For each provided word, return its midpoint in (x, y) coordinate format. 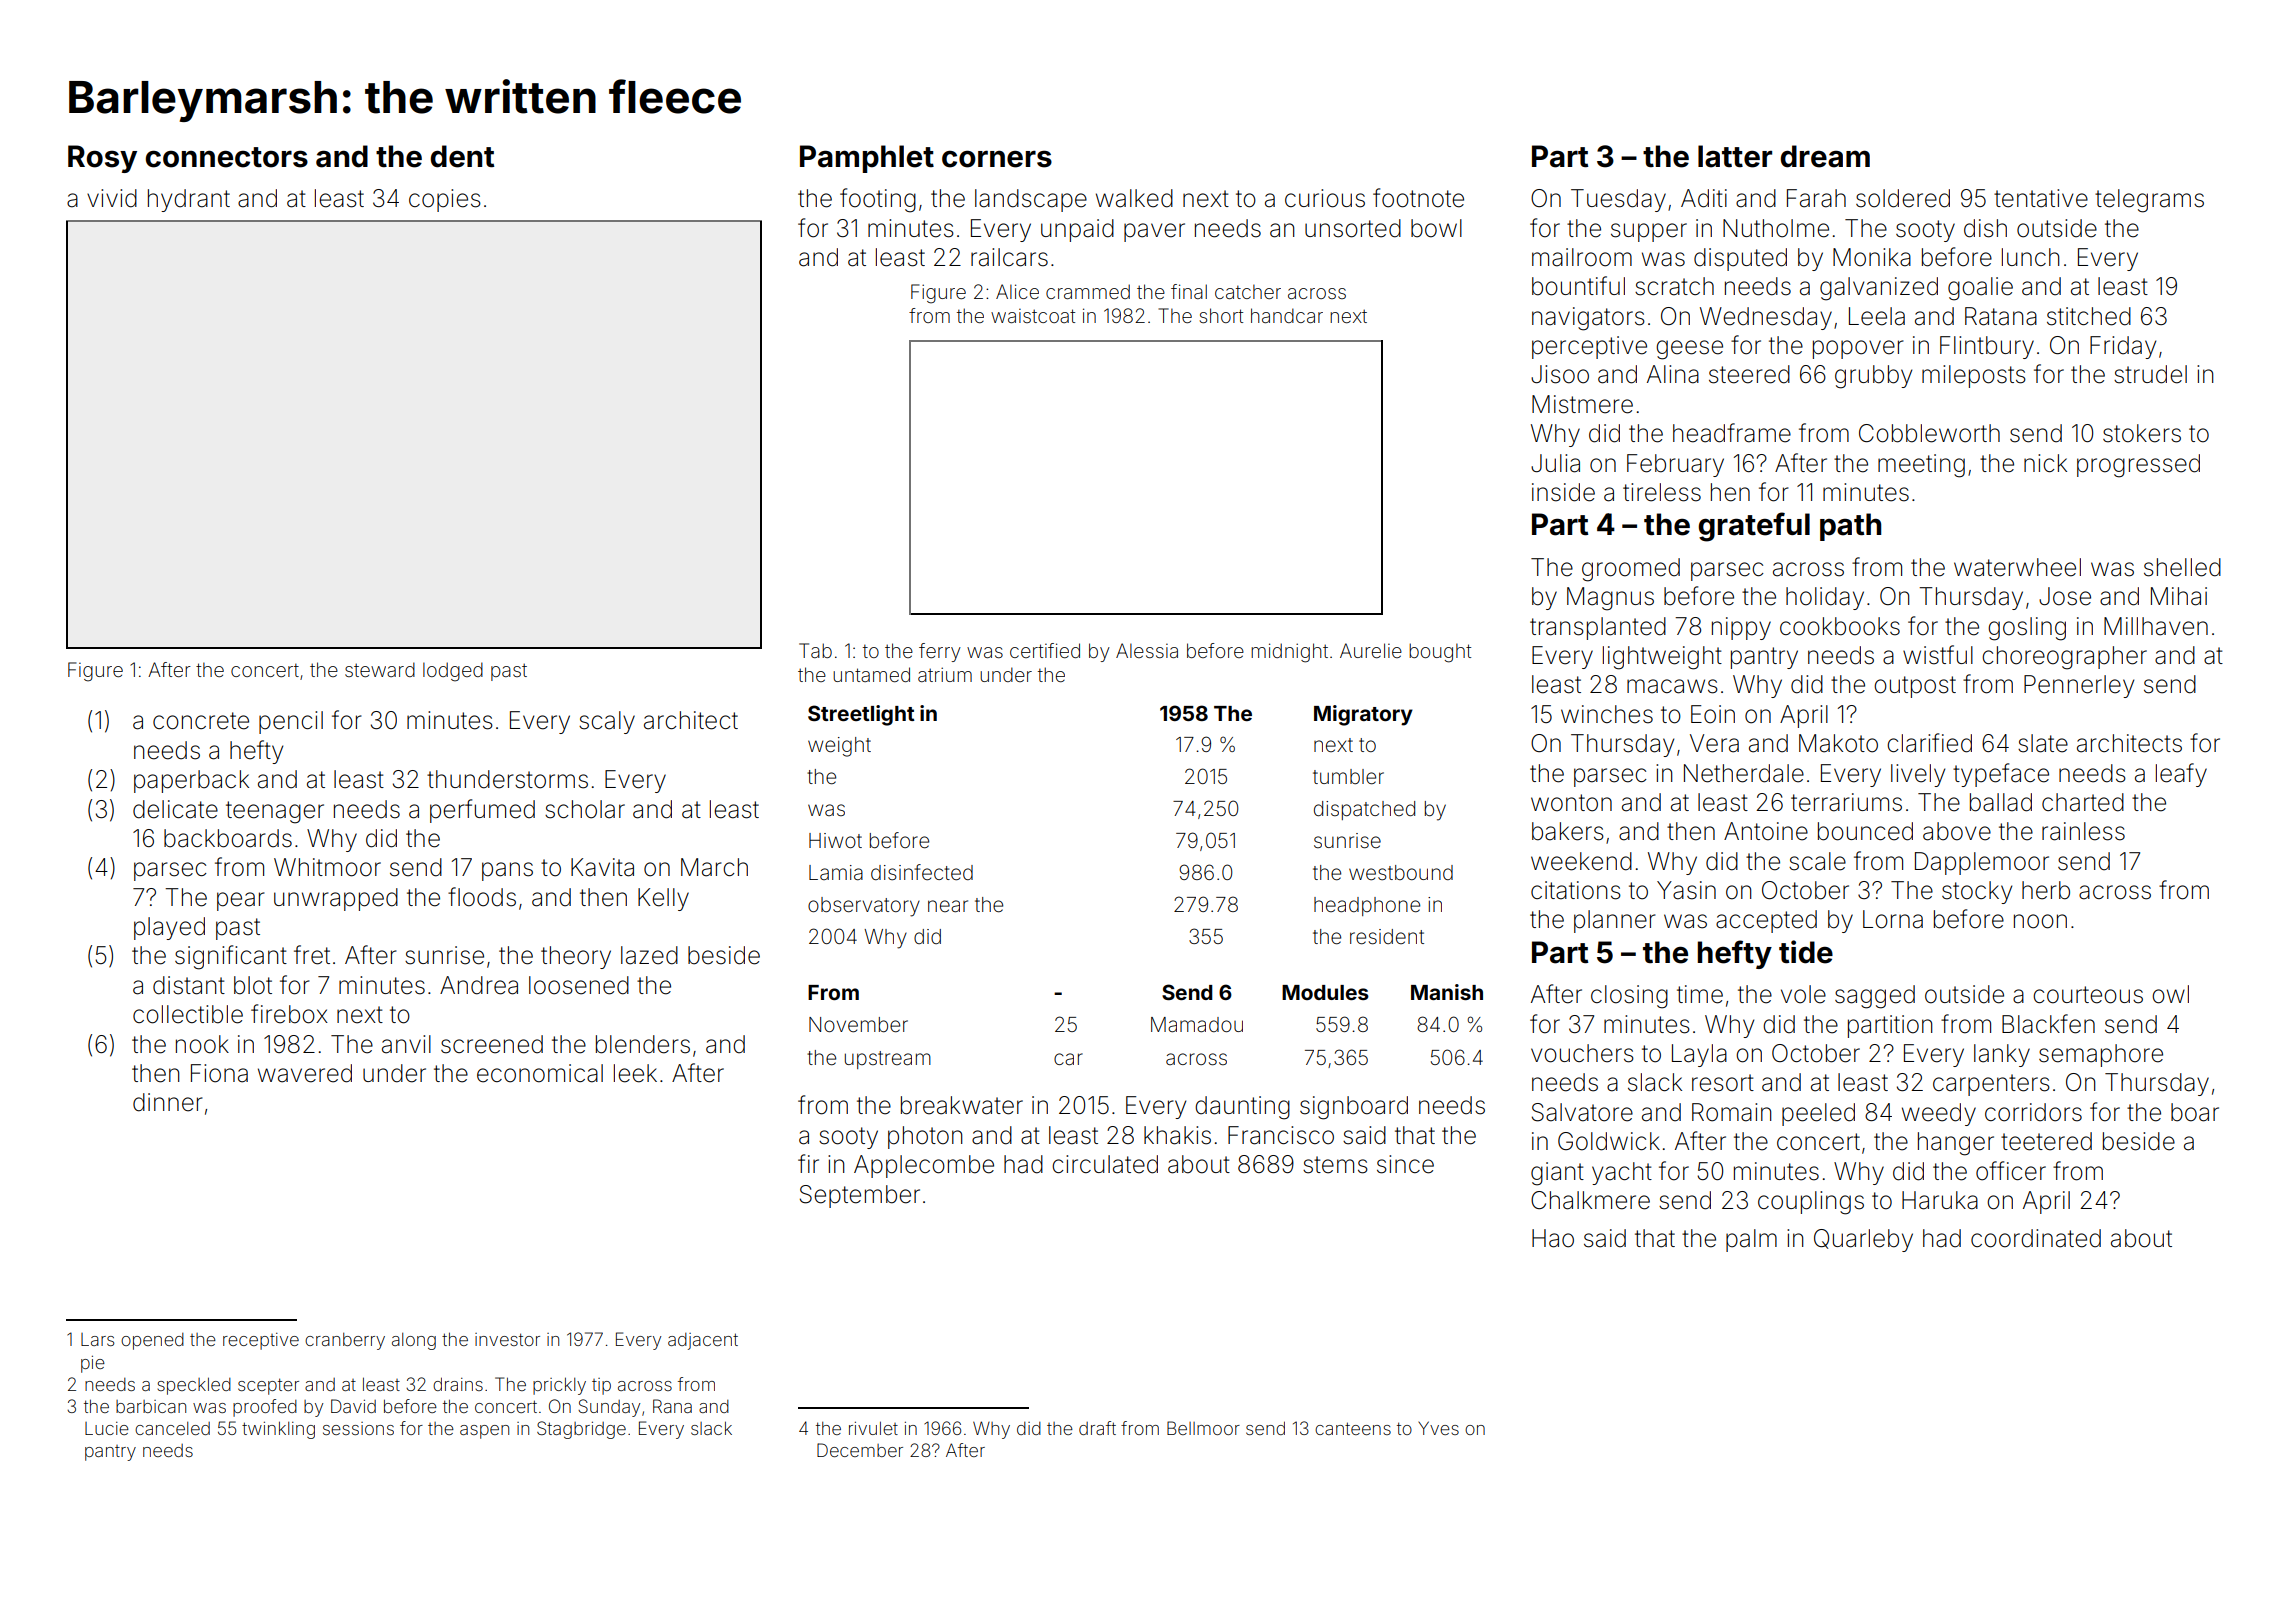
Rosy (102, 159)
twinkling (278, 1430)
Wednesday (1766, 318)
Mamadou (1197, 1024)
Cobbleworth (1929, 433)
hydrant (189, 200)
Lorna (1893, 919)
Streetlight (861, 715)
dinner (167, 1102)
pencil (291, 722)
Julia (1555, 463)
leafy (2181, 775)
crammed (1088, 291)
